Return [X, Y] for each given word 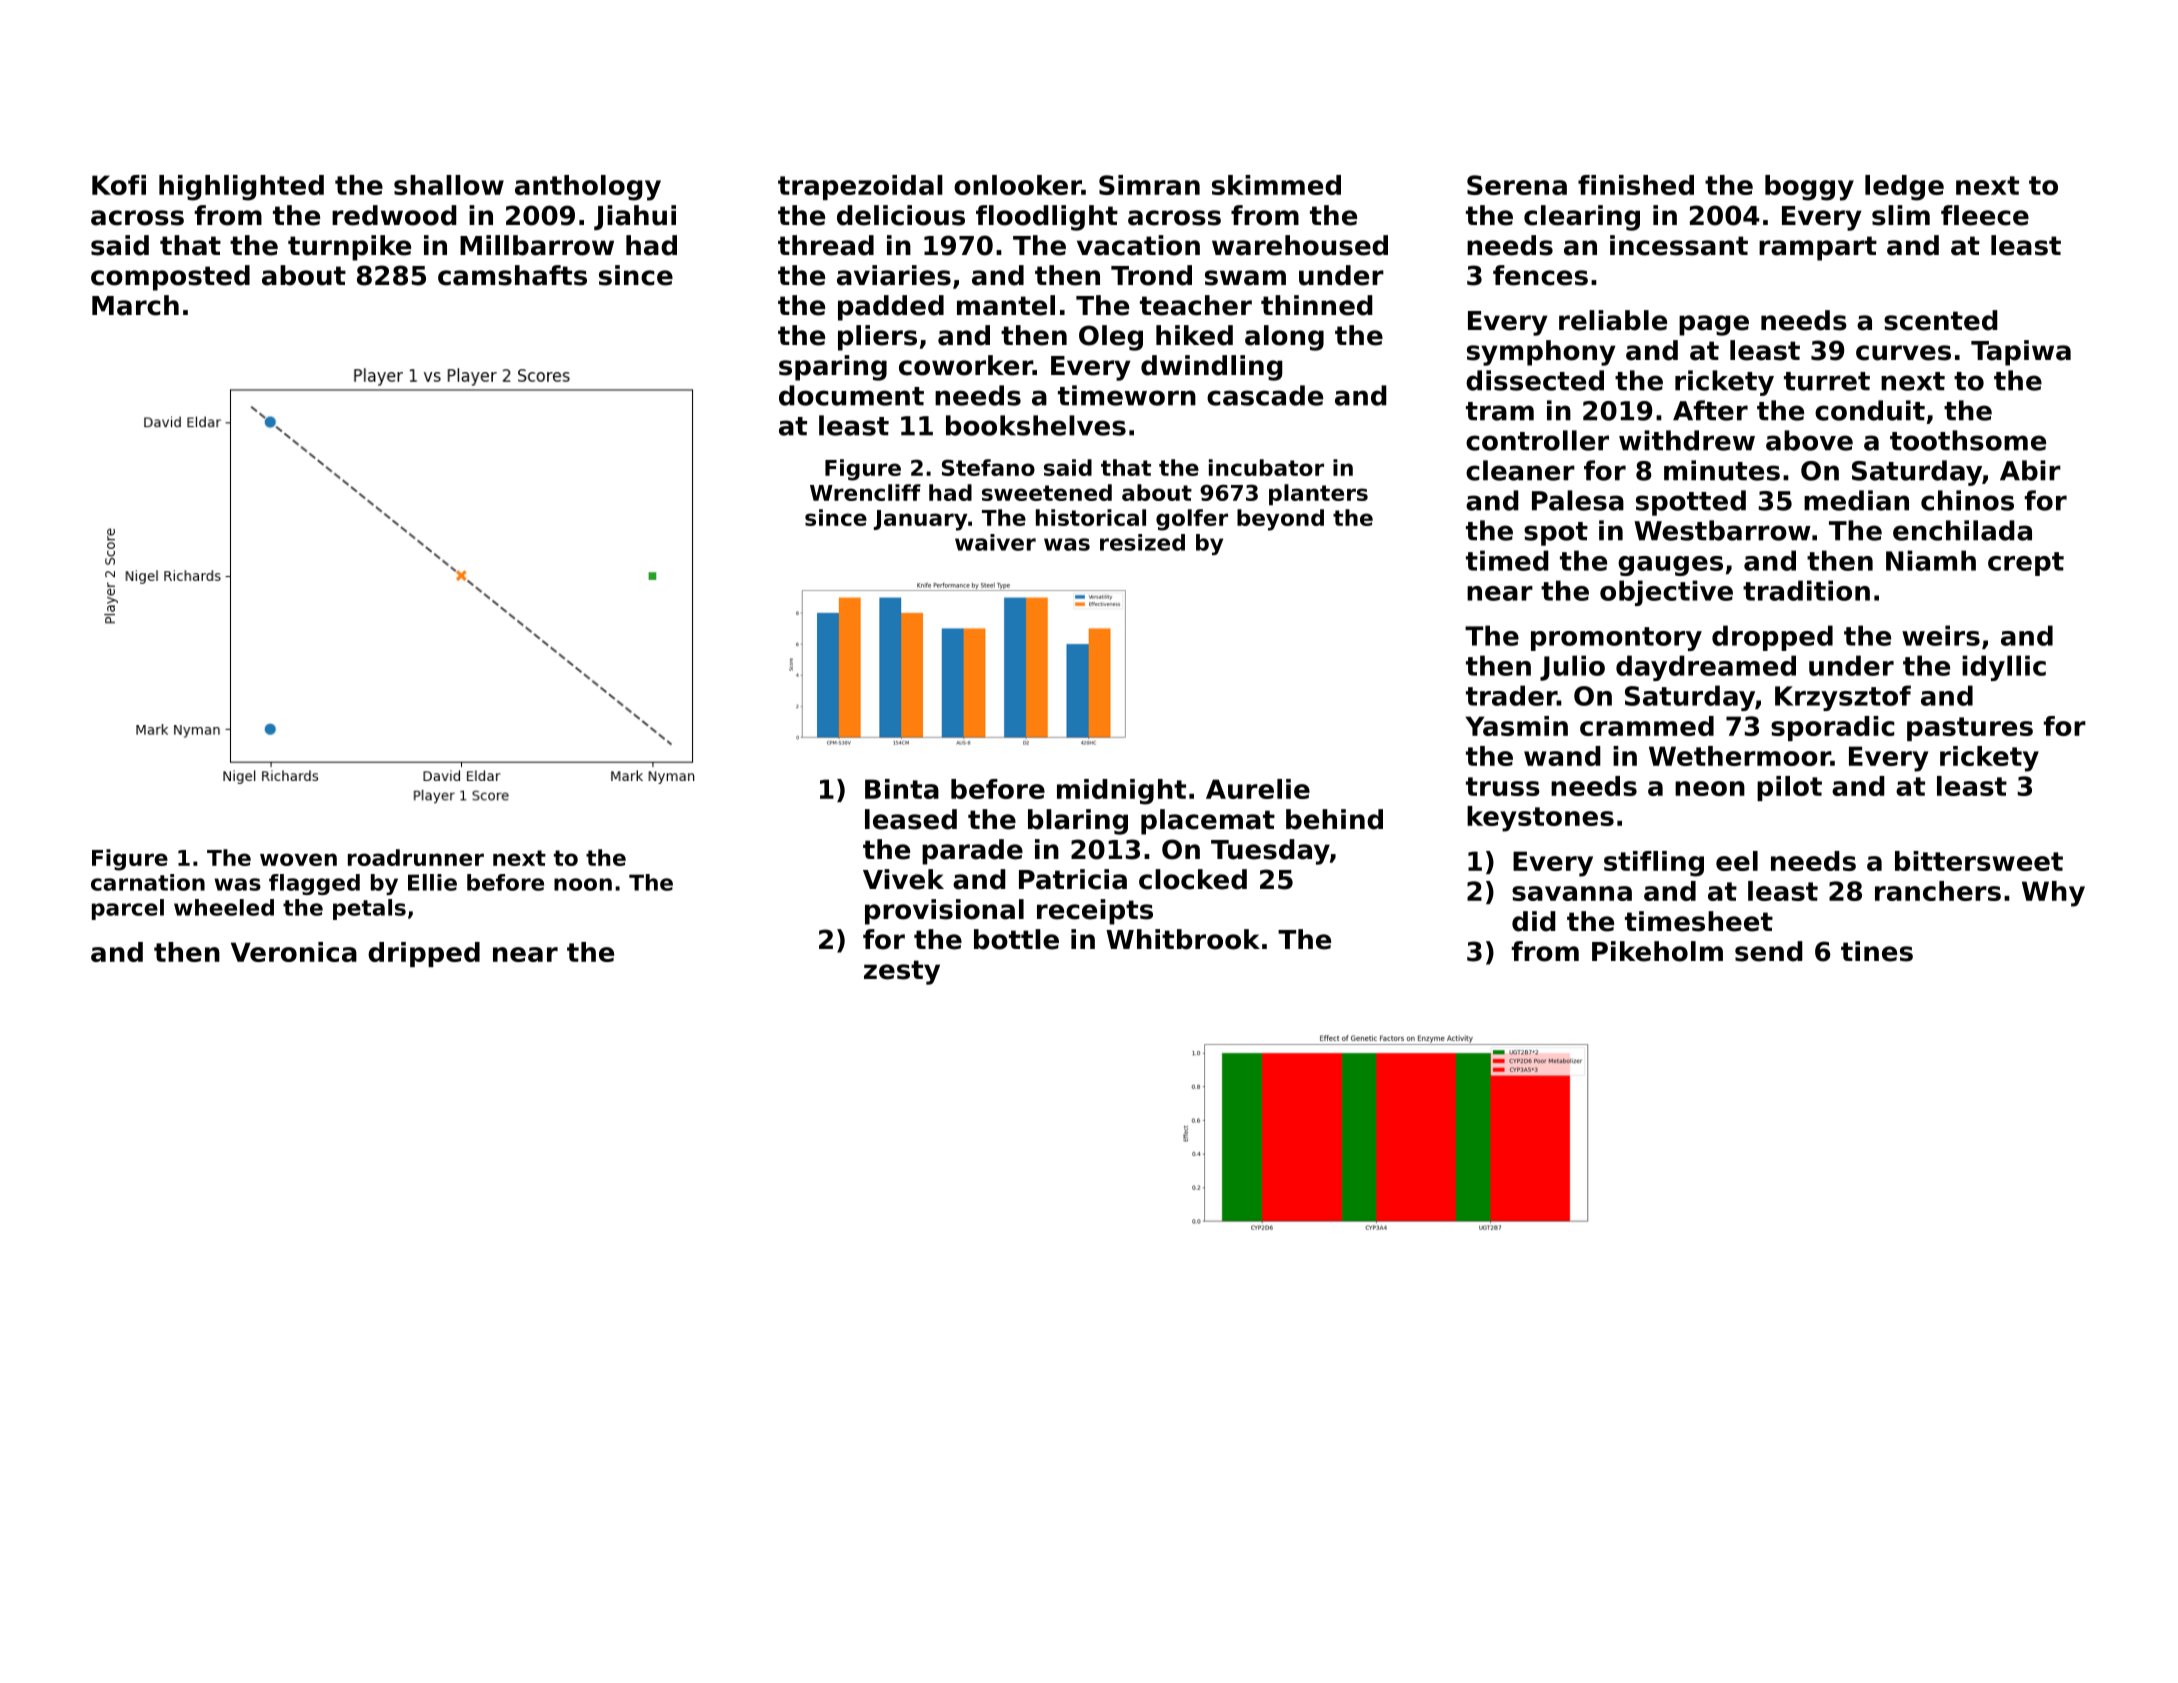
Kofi [119, 185]
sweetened [1047, 492]
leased [911, 819]
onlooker [1018, 185]
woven [298, 859]
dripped [424, 954]
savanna [1572, 893]
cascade [1265, 395]
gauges [1670, 566]
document [851, 395]
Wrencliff [865, 492]
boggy [1809, 188]
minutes [1722, 470]
